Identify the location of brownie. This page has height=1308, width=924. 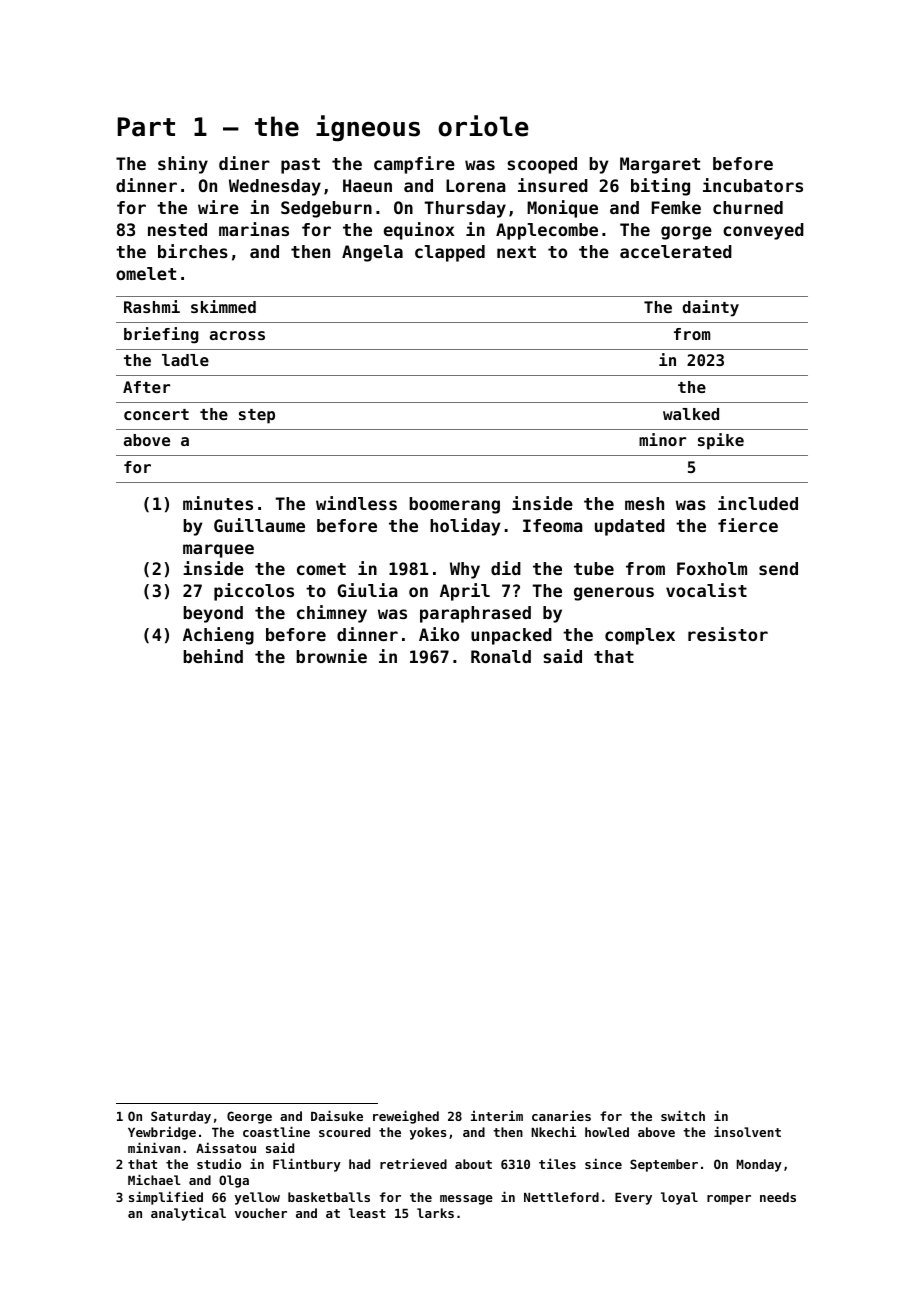
(331, 656).
